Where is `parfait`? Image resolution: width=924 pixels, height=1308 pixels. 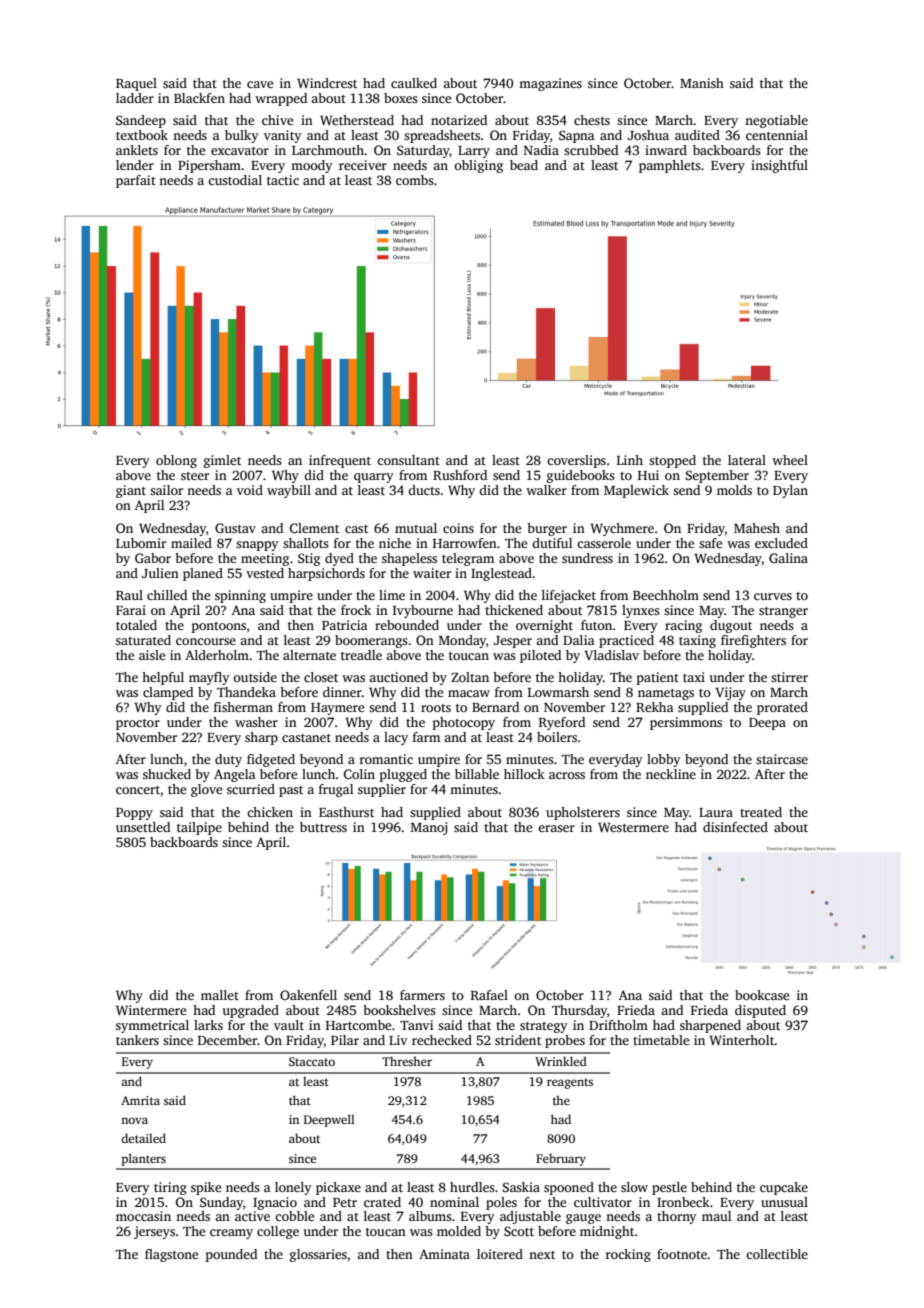 parfait is located at coordinates (136, 181).
